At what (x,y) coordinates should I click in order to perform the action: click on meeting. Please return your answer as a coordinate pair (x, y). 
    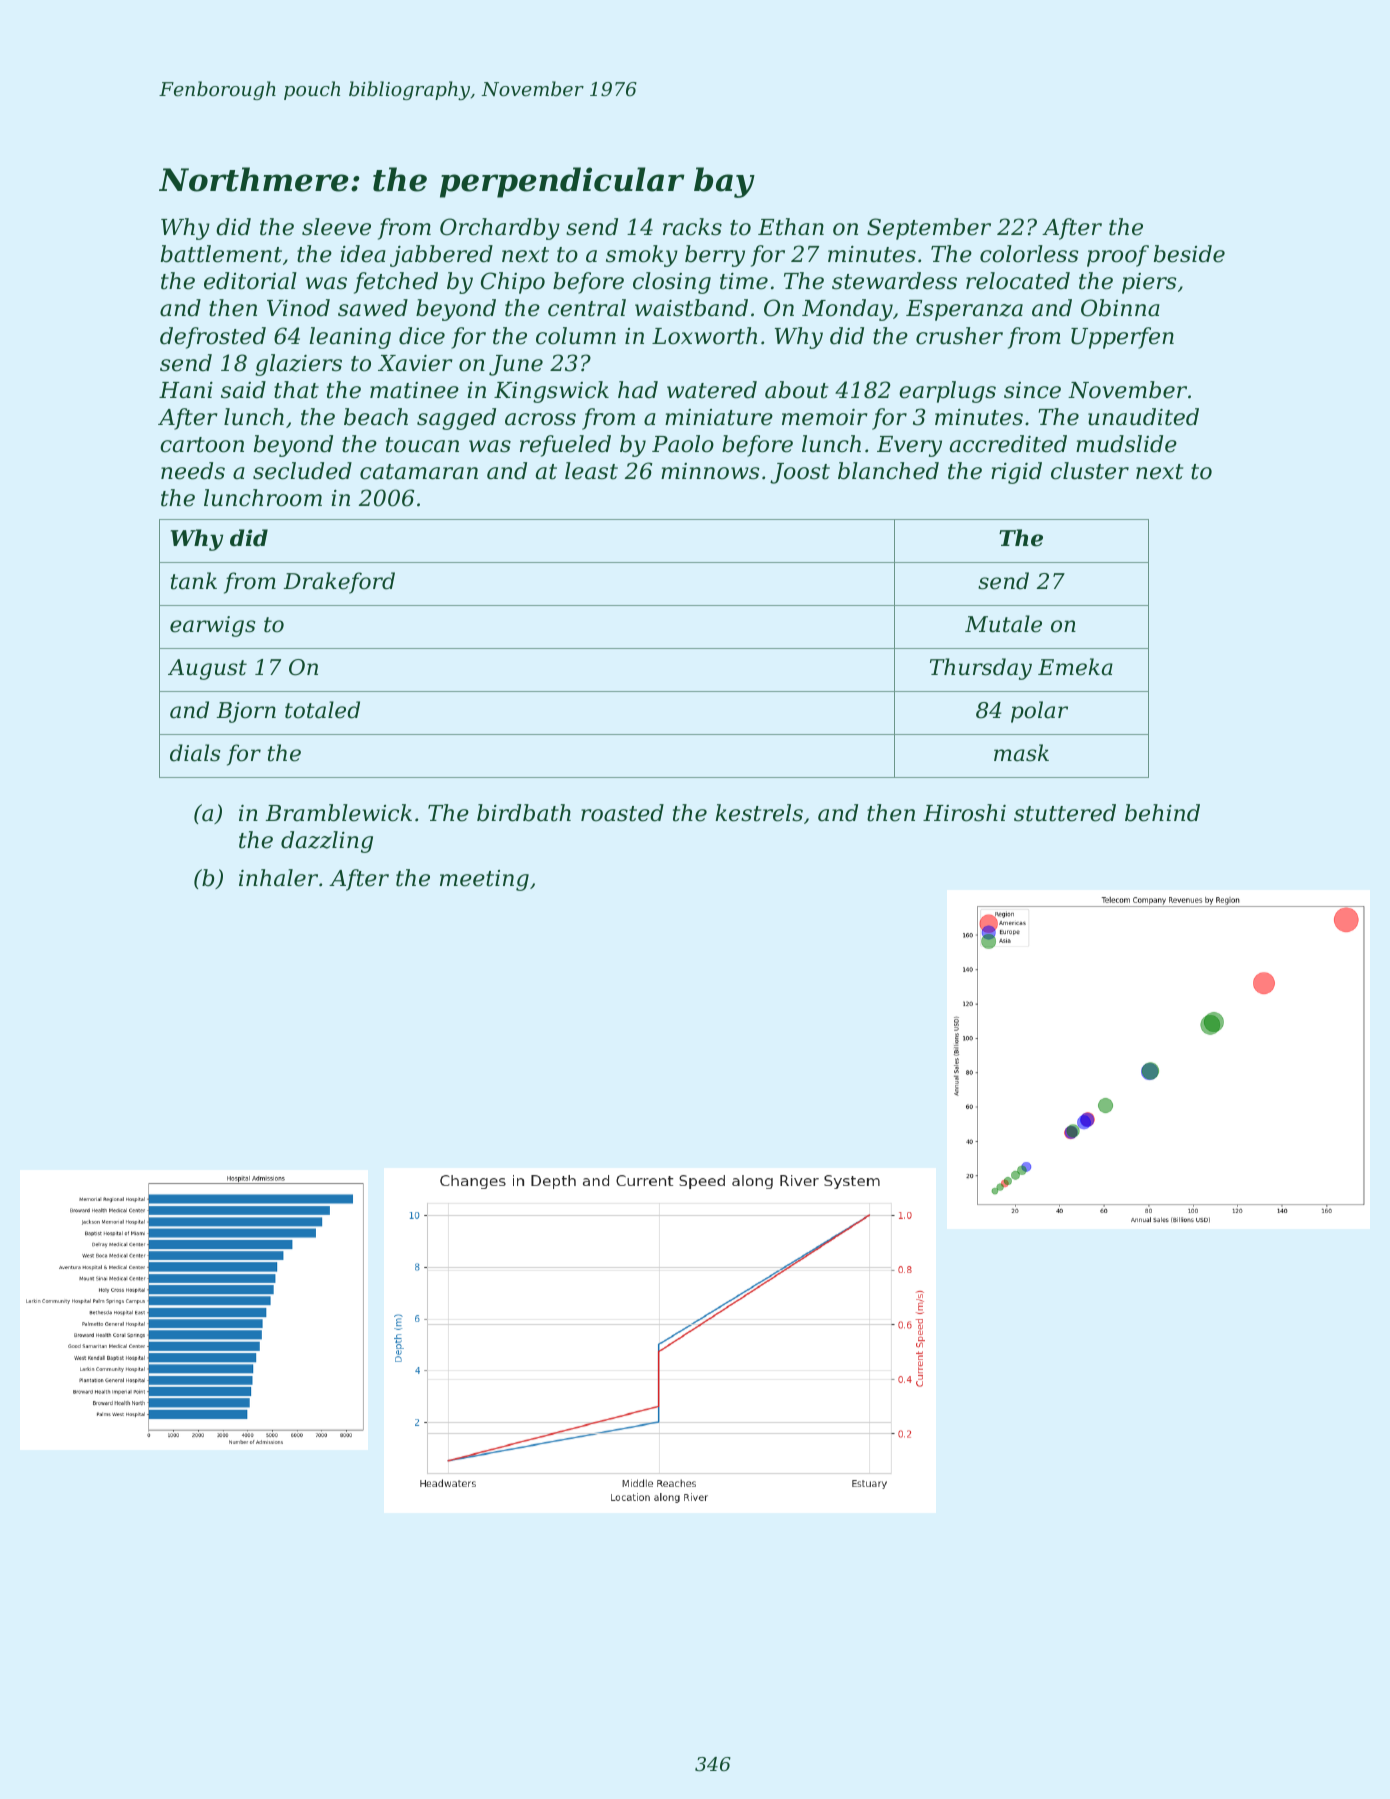
    Looking at the image, I should click on (484, 880).
